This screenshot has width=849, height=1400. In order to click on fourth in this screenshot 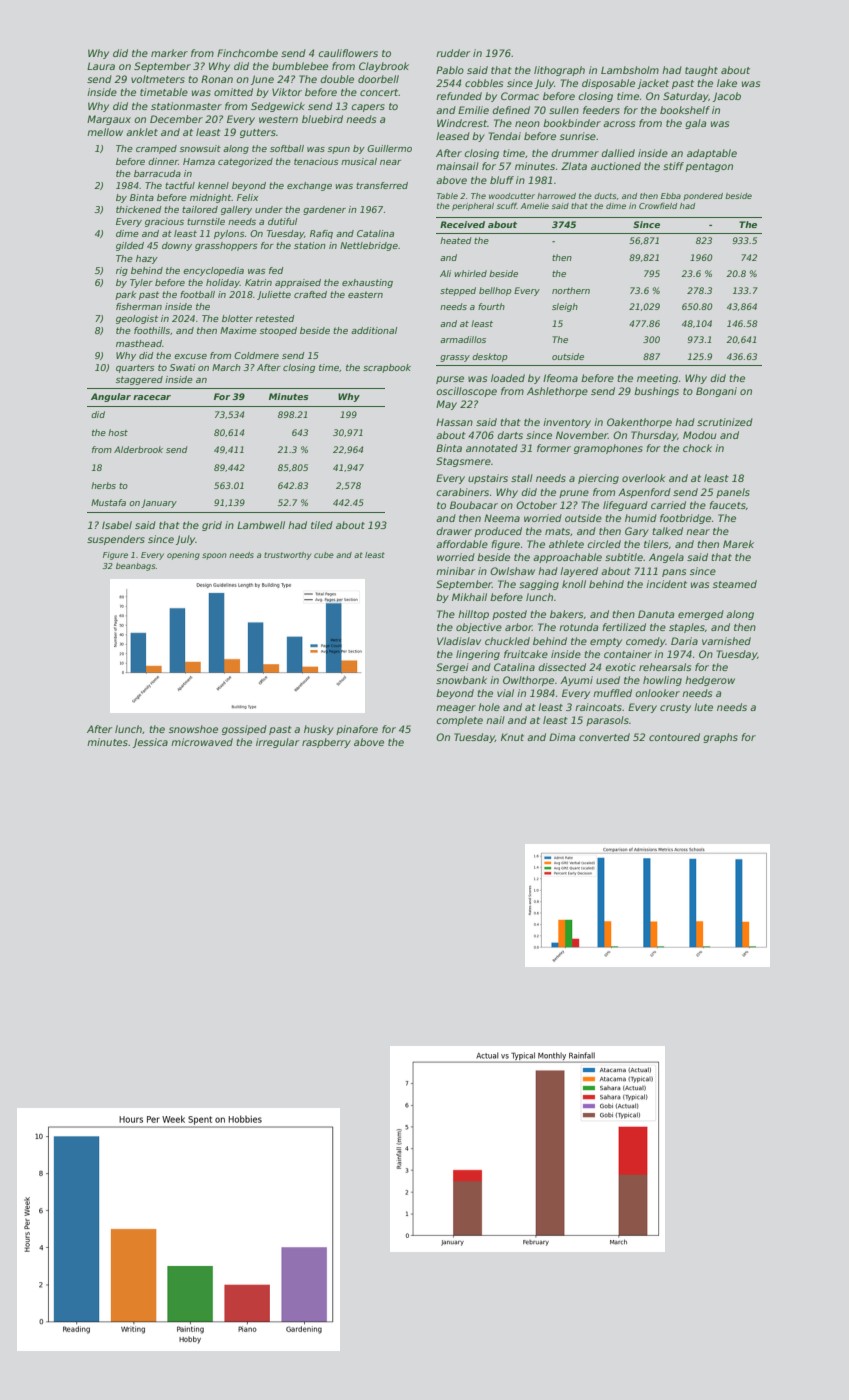, I will do `click(491, 306)`.
